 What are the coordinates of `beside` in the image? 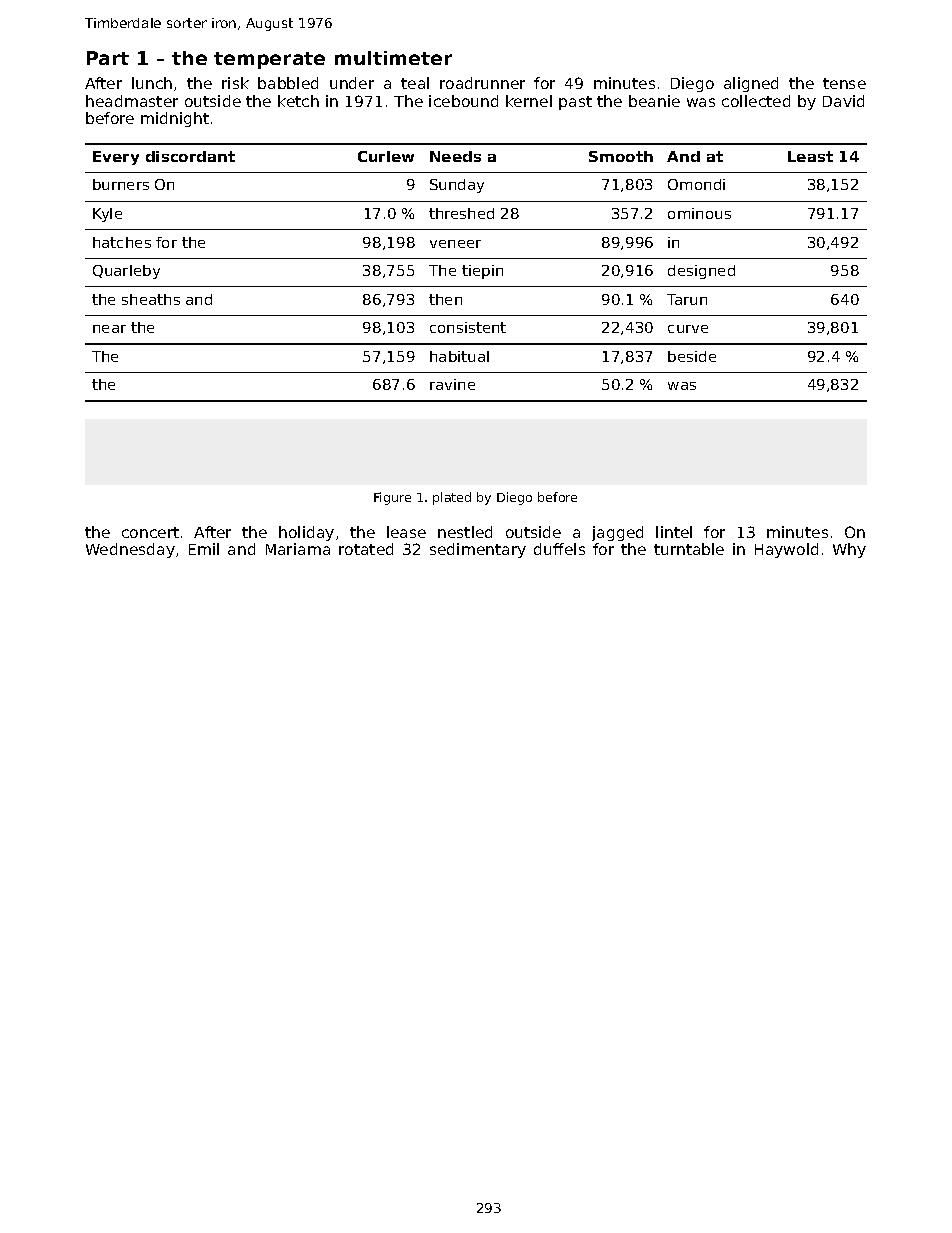 It's located at (692, 356).
